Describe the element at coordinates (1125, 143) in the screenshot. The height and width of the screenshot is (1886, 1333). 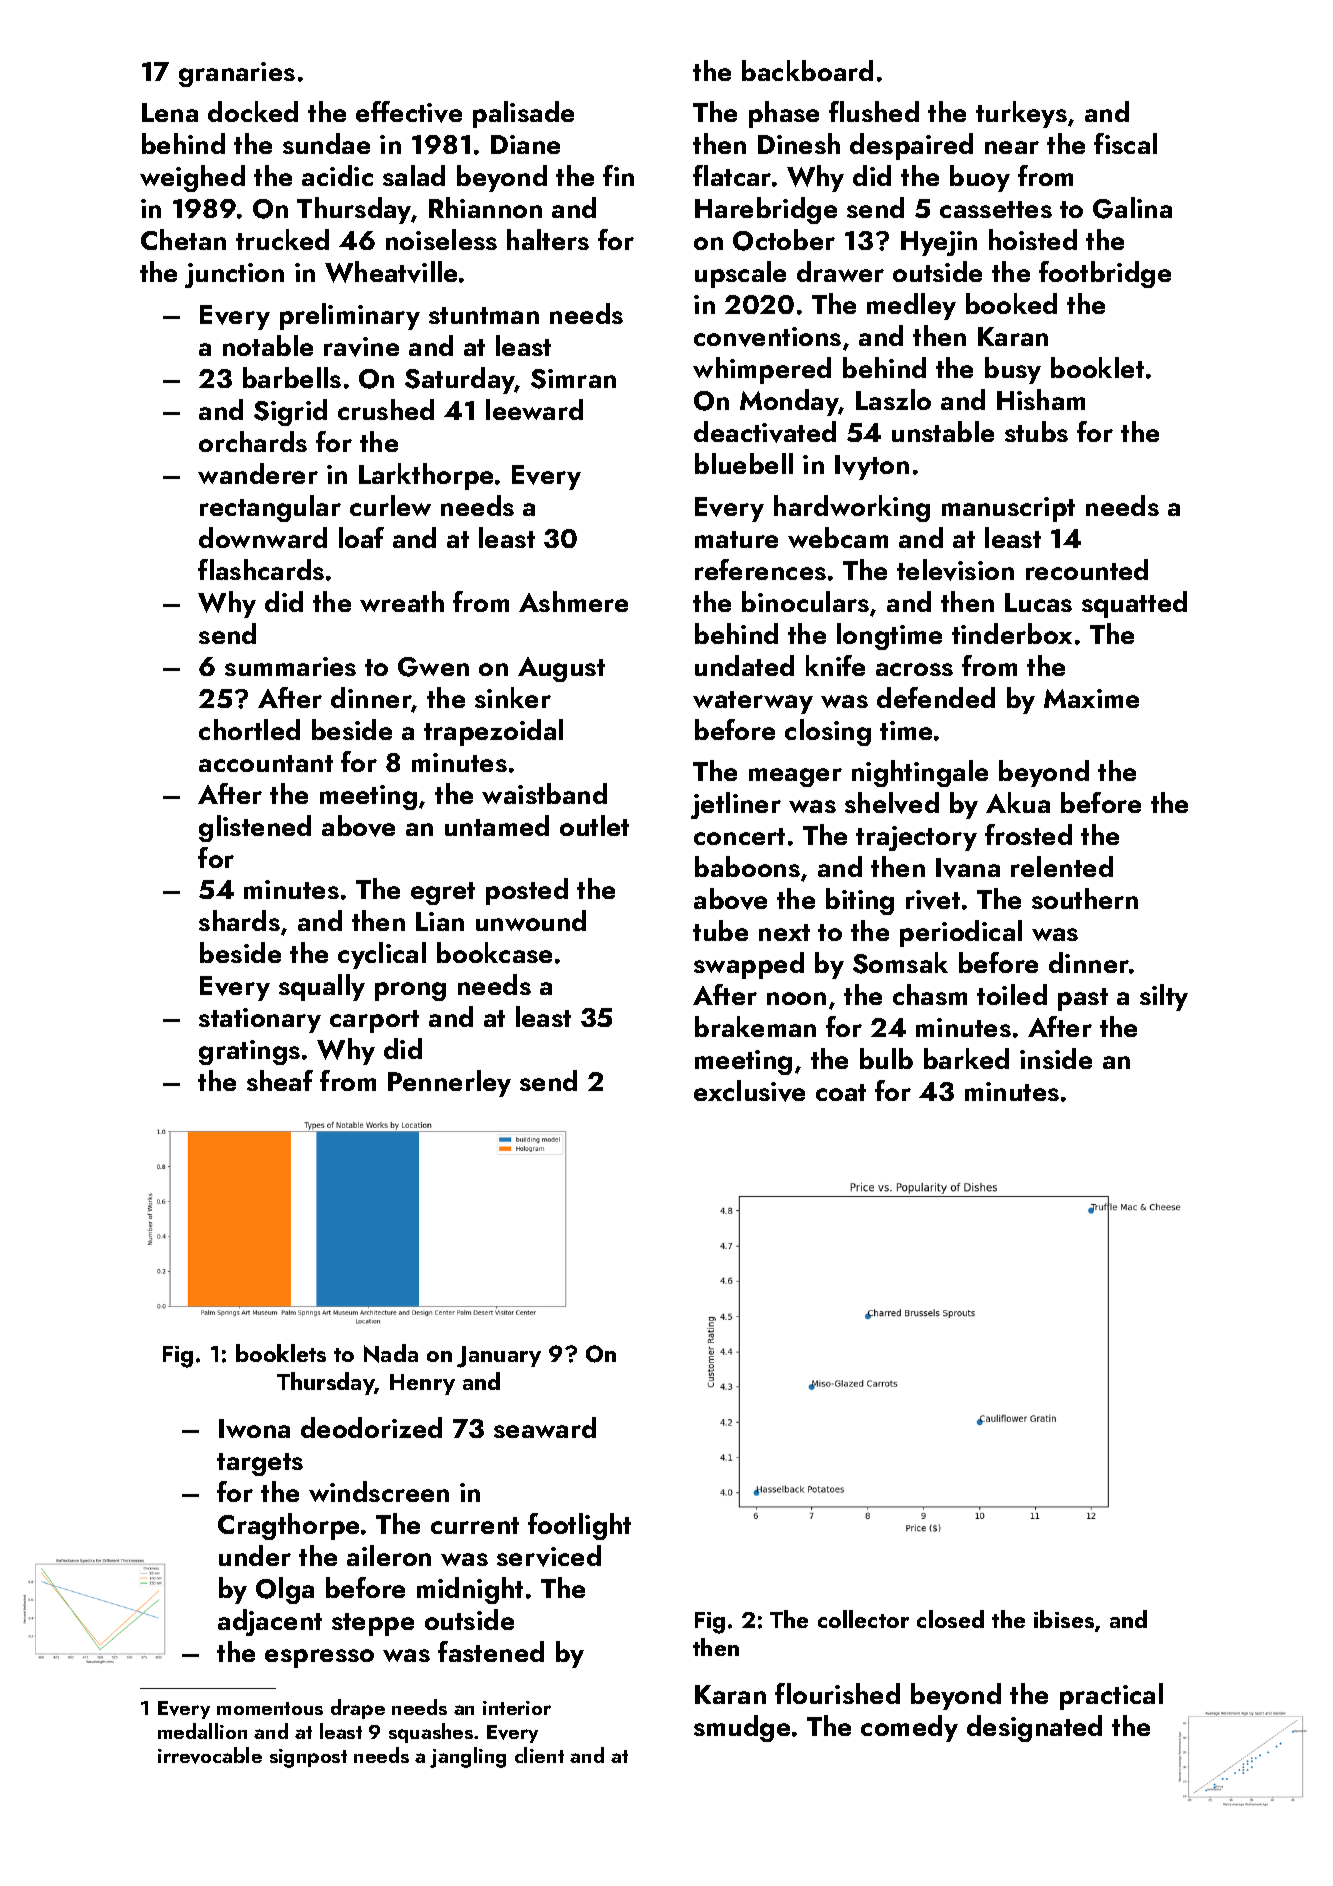
I see `fiscal` at that location.
